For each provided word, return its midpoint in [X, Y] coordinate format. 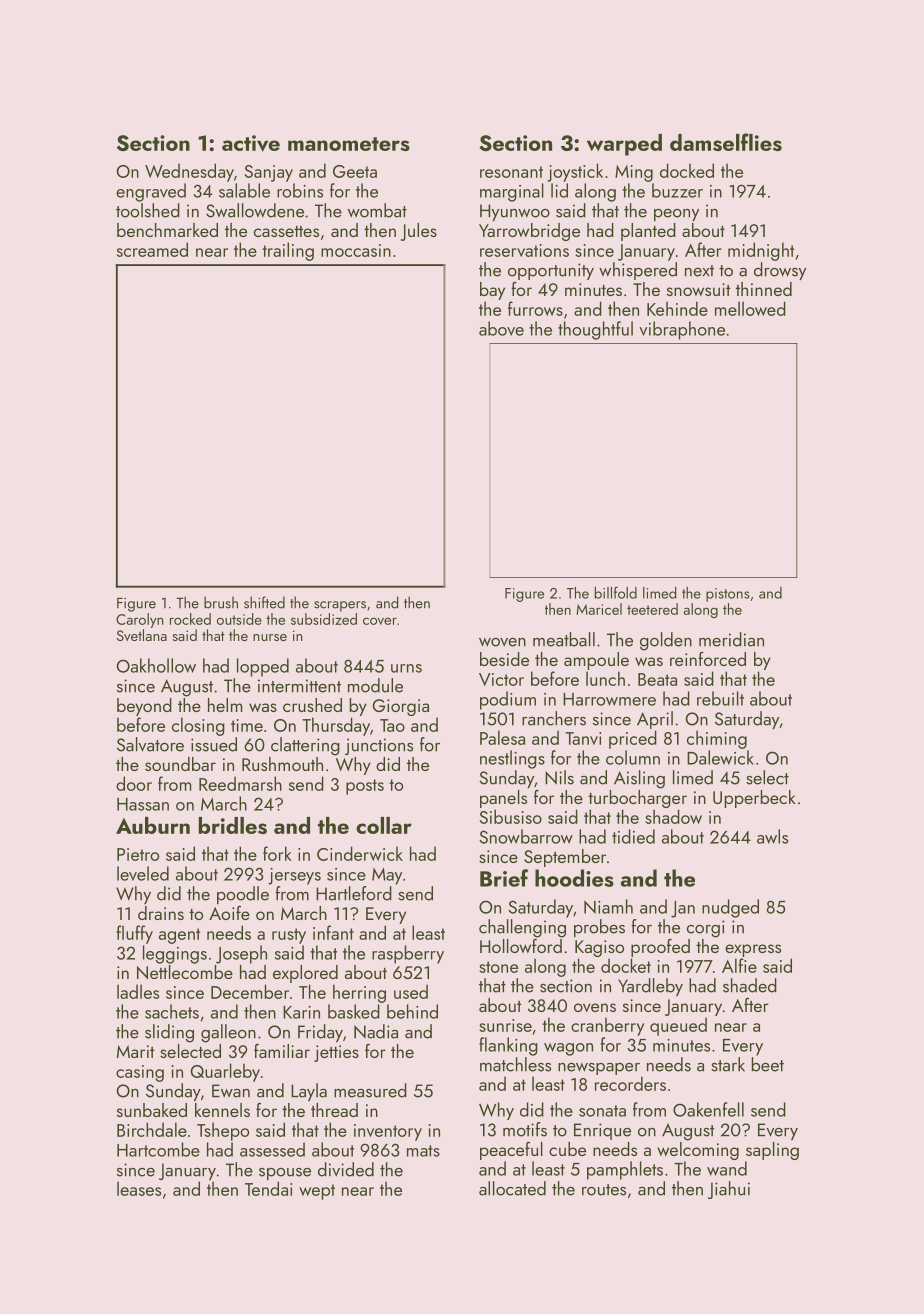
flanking [508, 1046]
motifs [525, 1129]
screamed [152, 249]
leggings [175, 954]
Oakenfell [708, 1109]
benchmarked [167, 230]
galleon [228, 1033]
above [501, 328]
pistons [728, 595]
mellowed [750, 308]
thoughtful [595, 330]
